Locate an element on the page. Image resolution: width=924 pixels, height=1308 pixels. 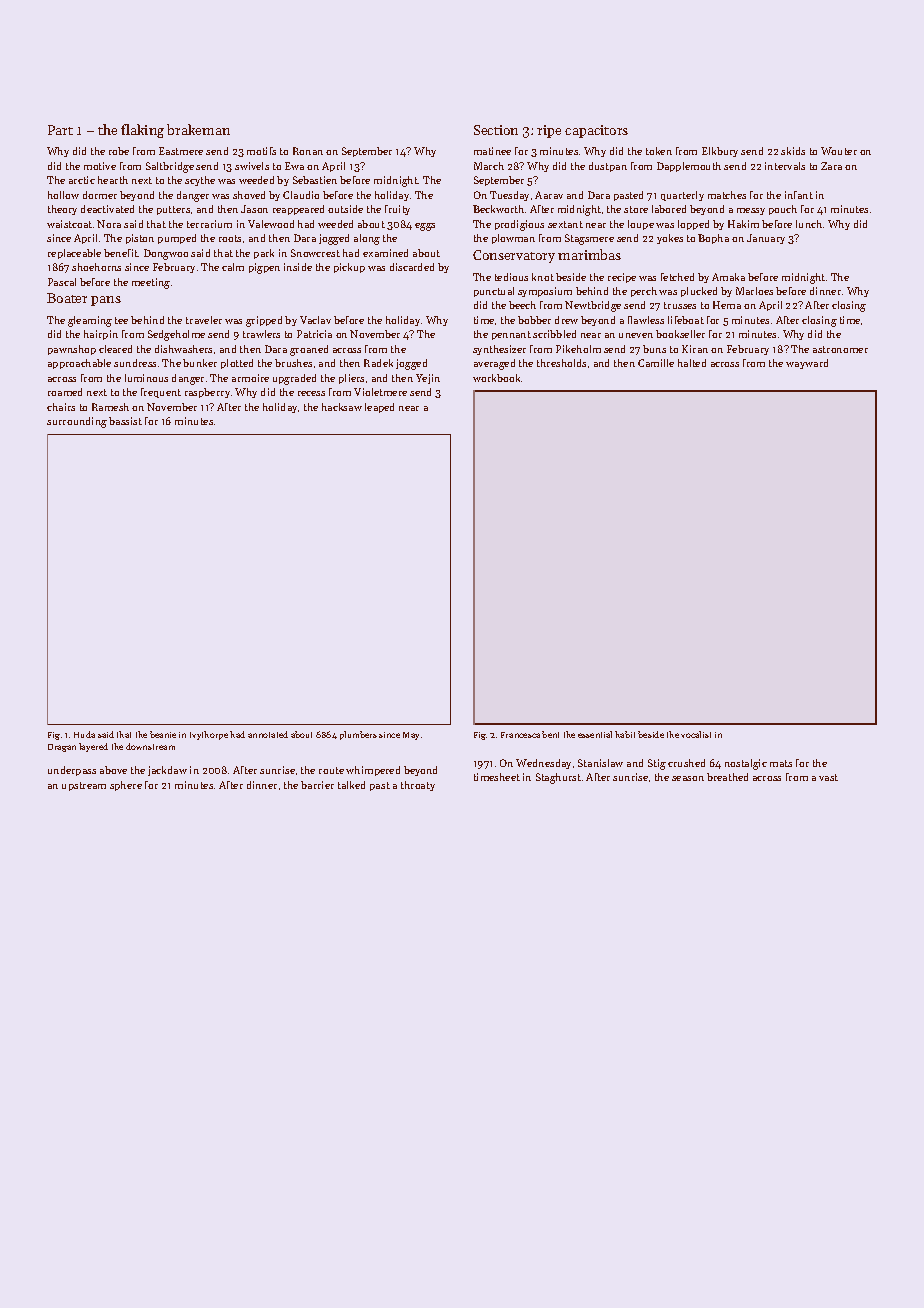
Huda is located at coordinates (84, 734).
